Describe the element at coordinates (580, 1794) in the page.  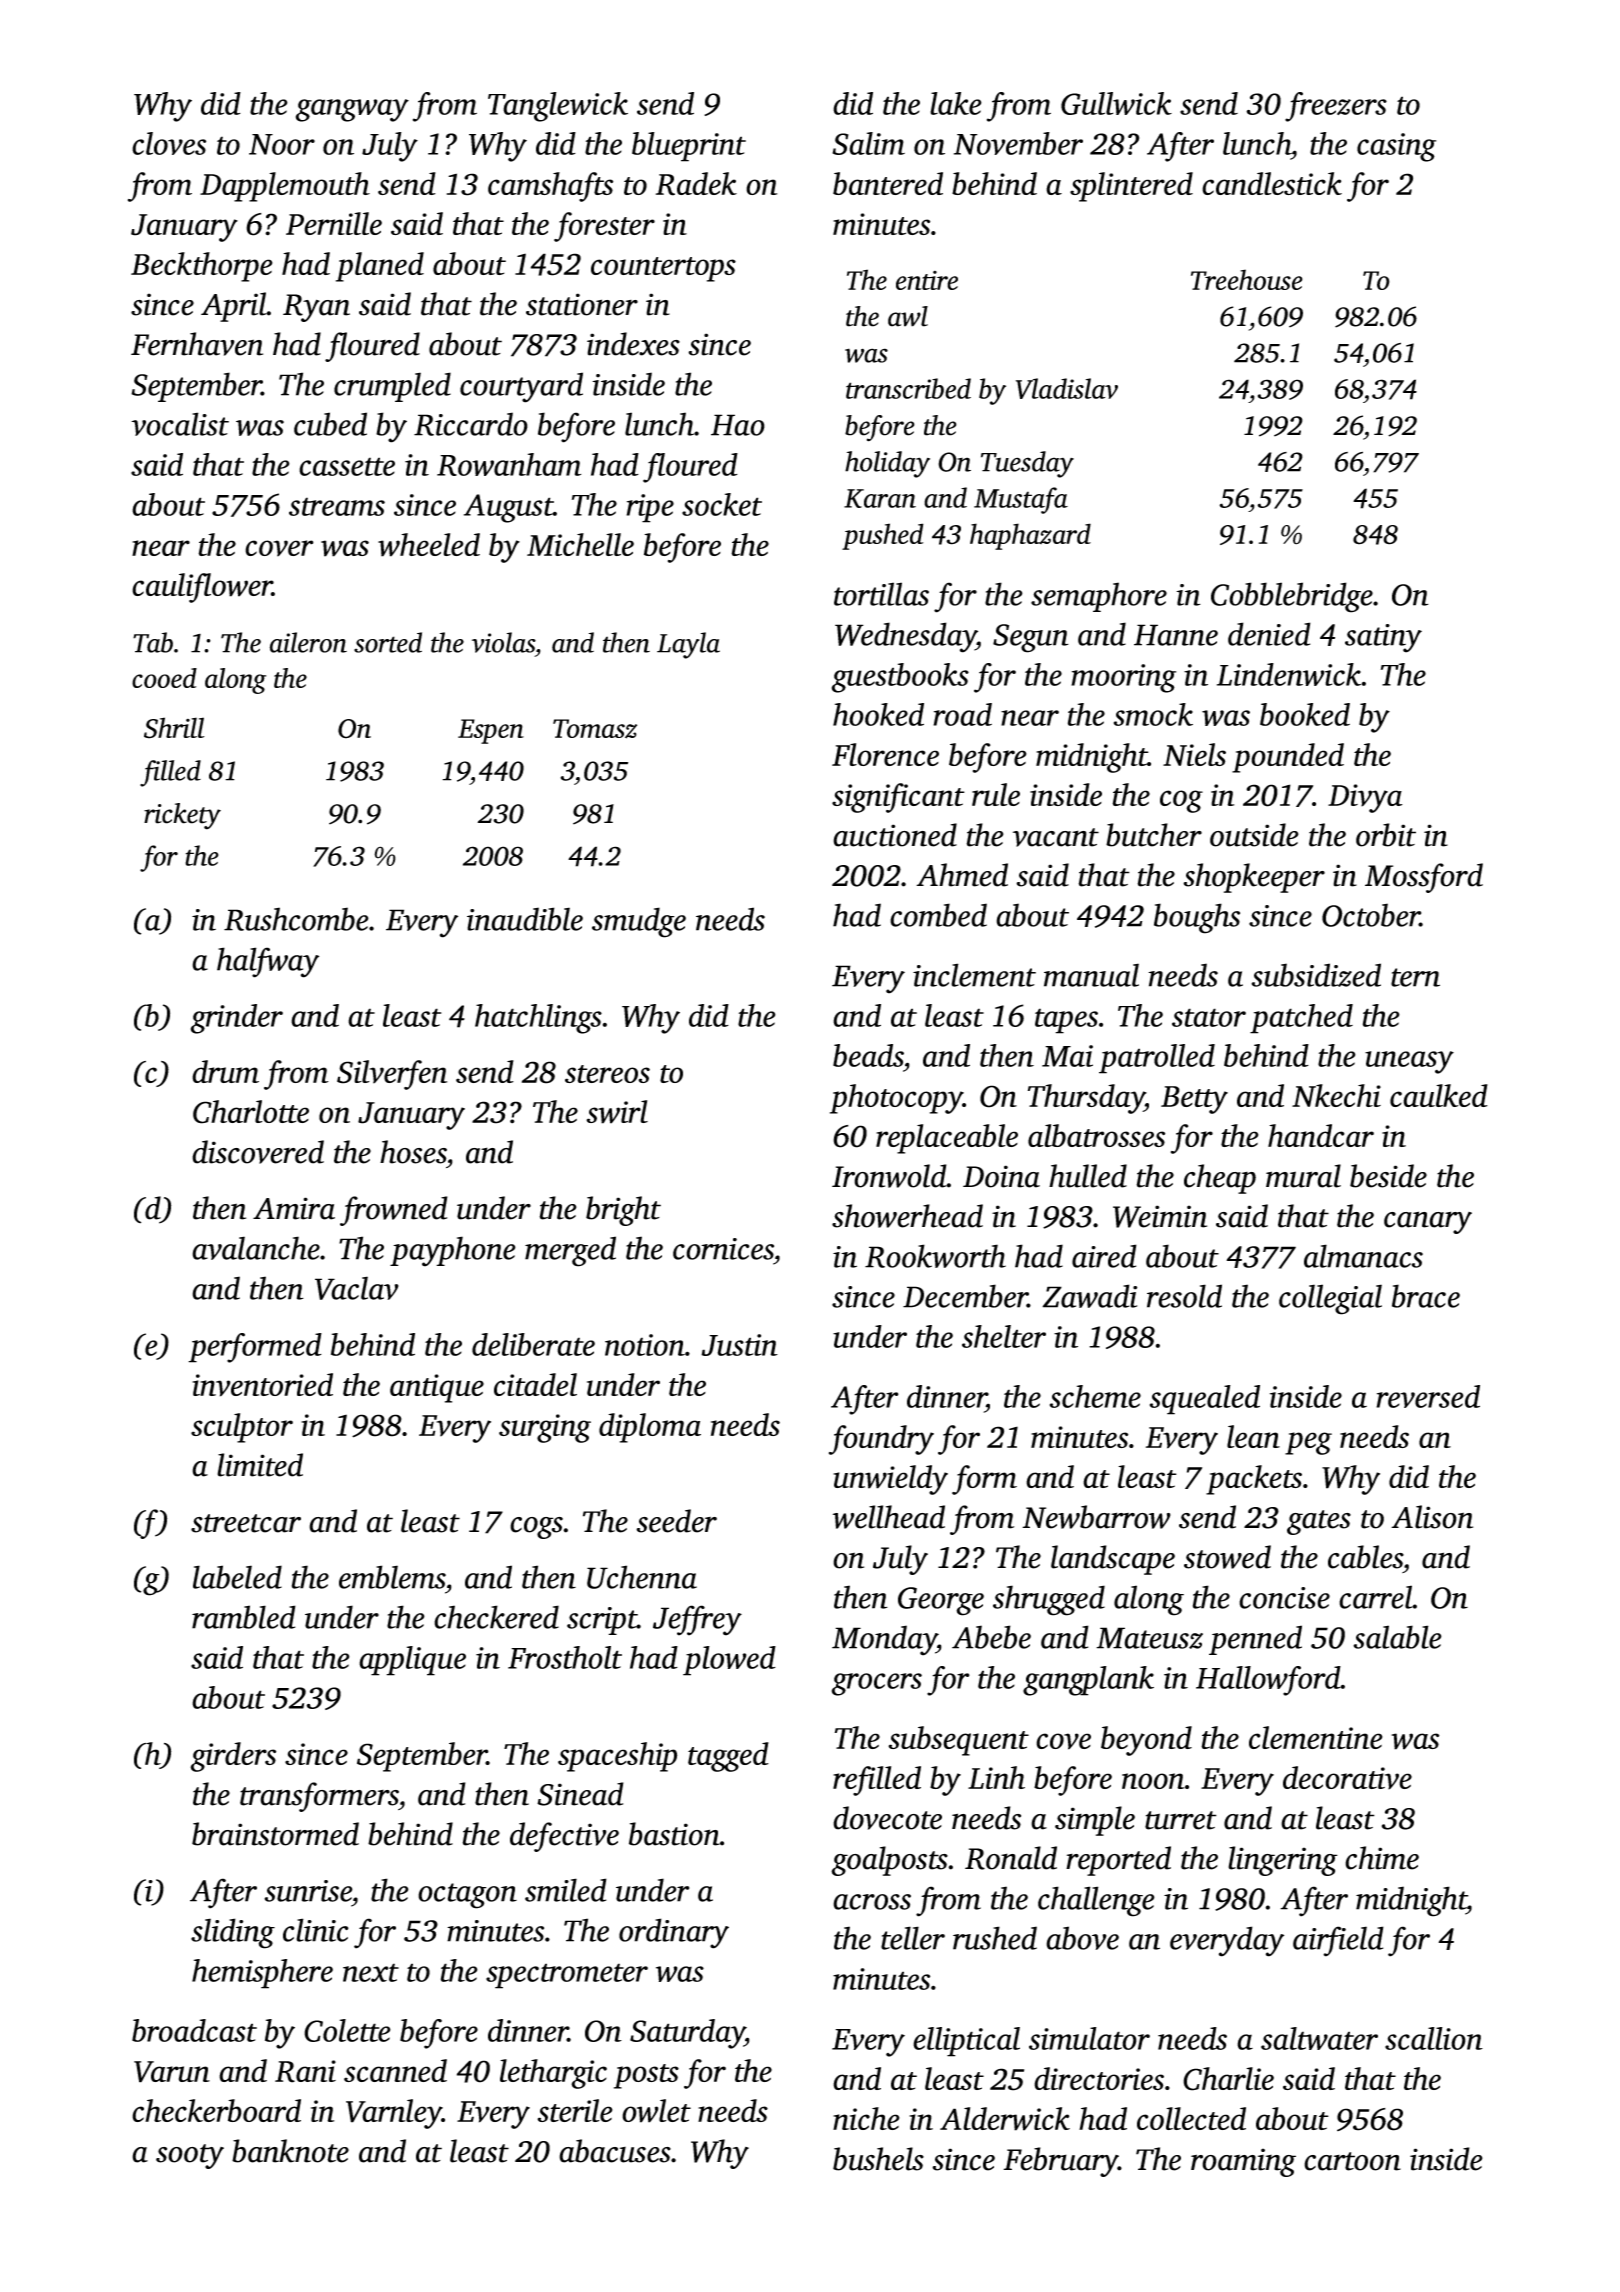
I see `Sinead` at that location.
